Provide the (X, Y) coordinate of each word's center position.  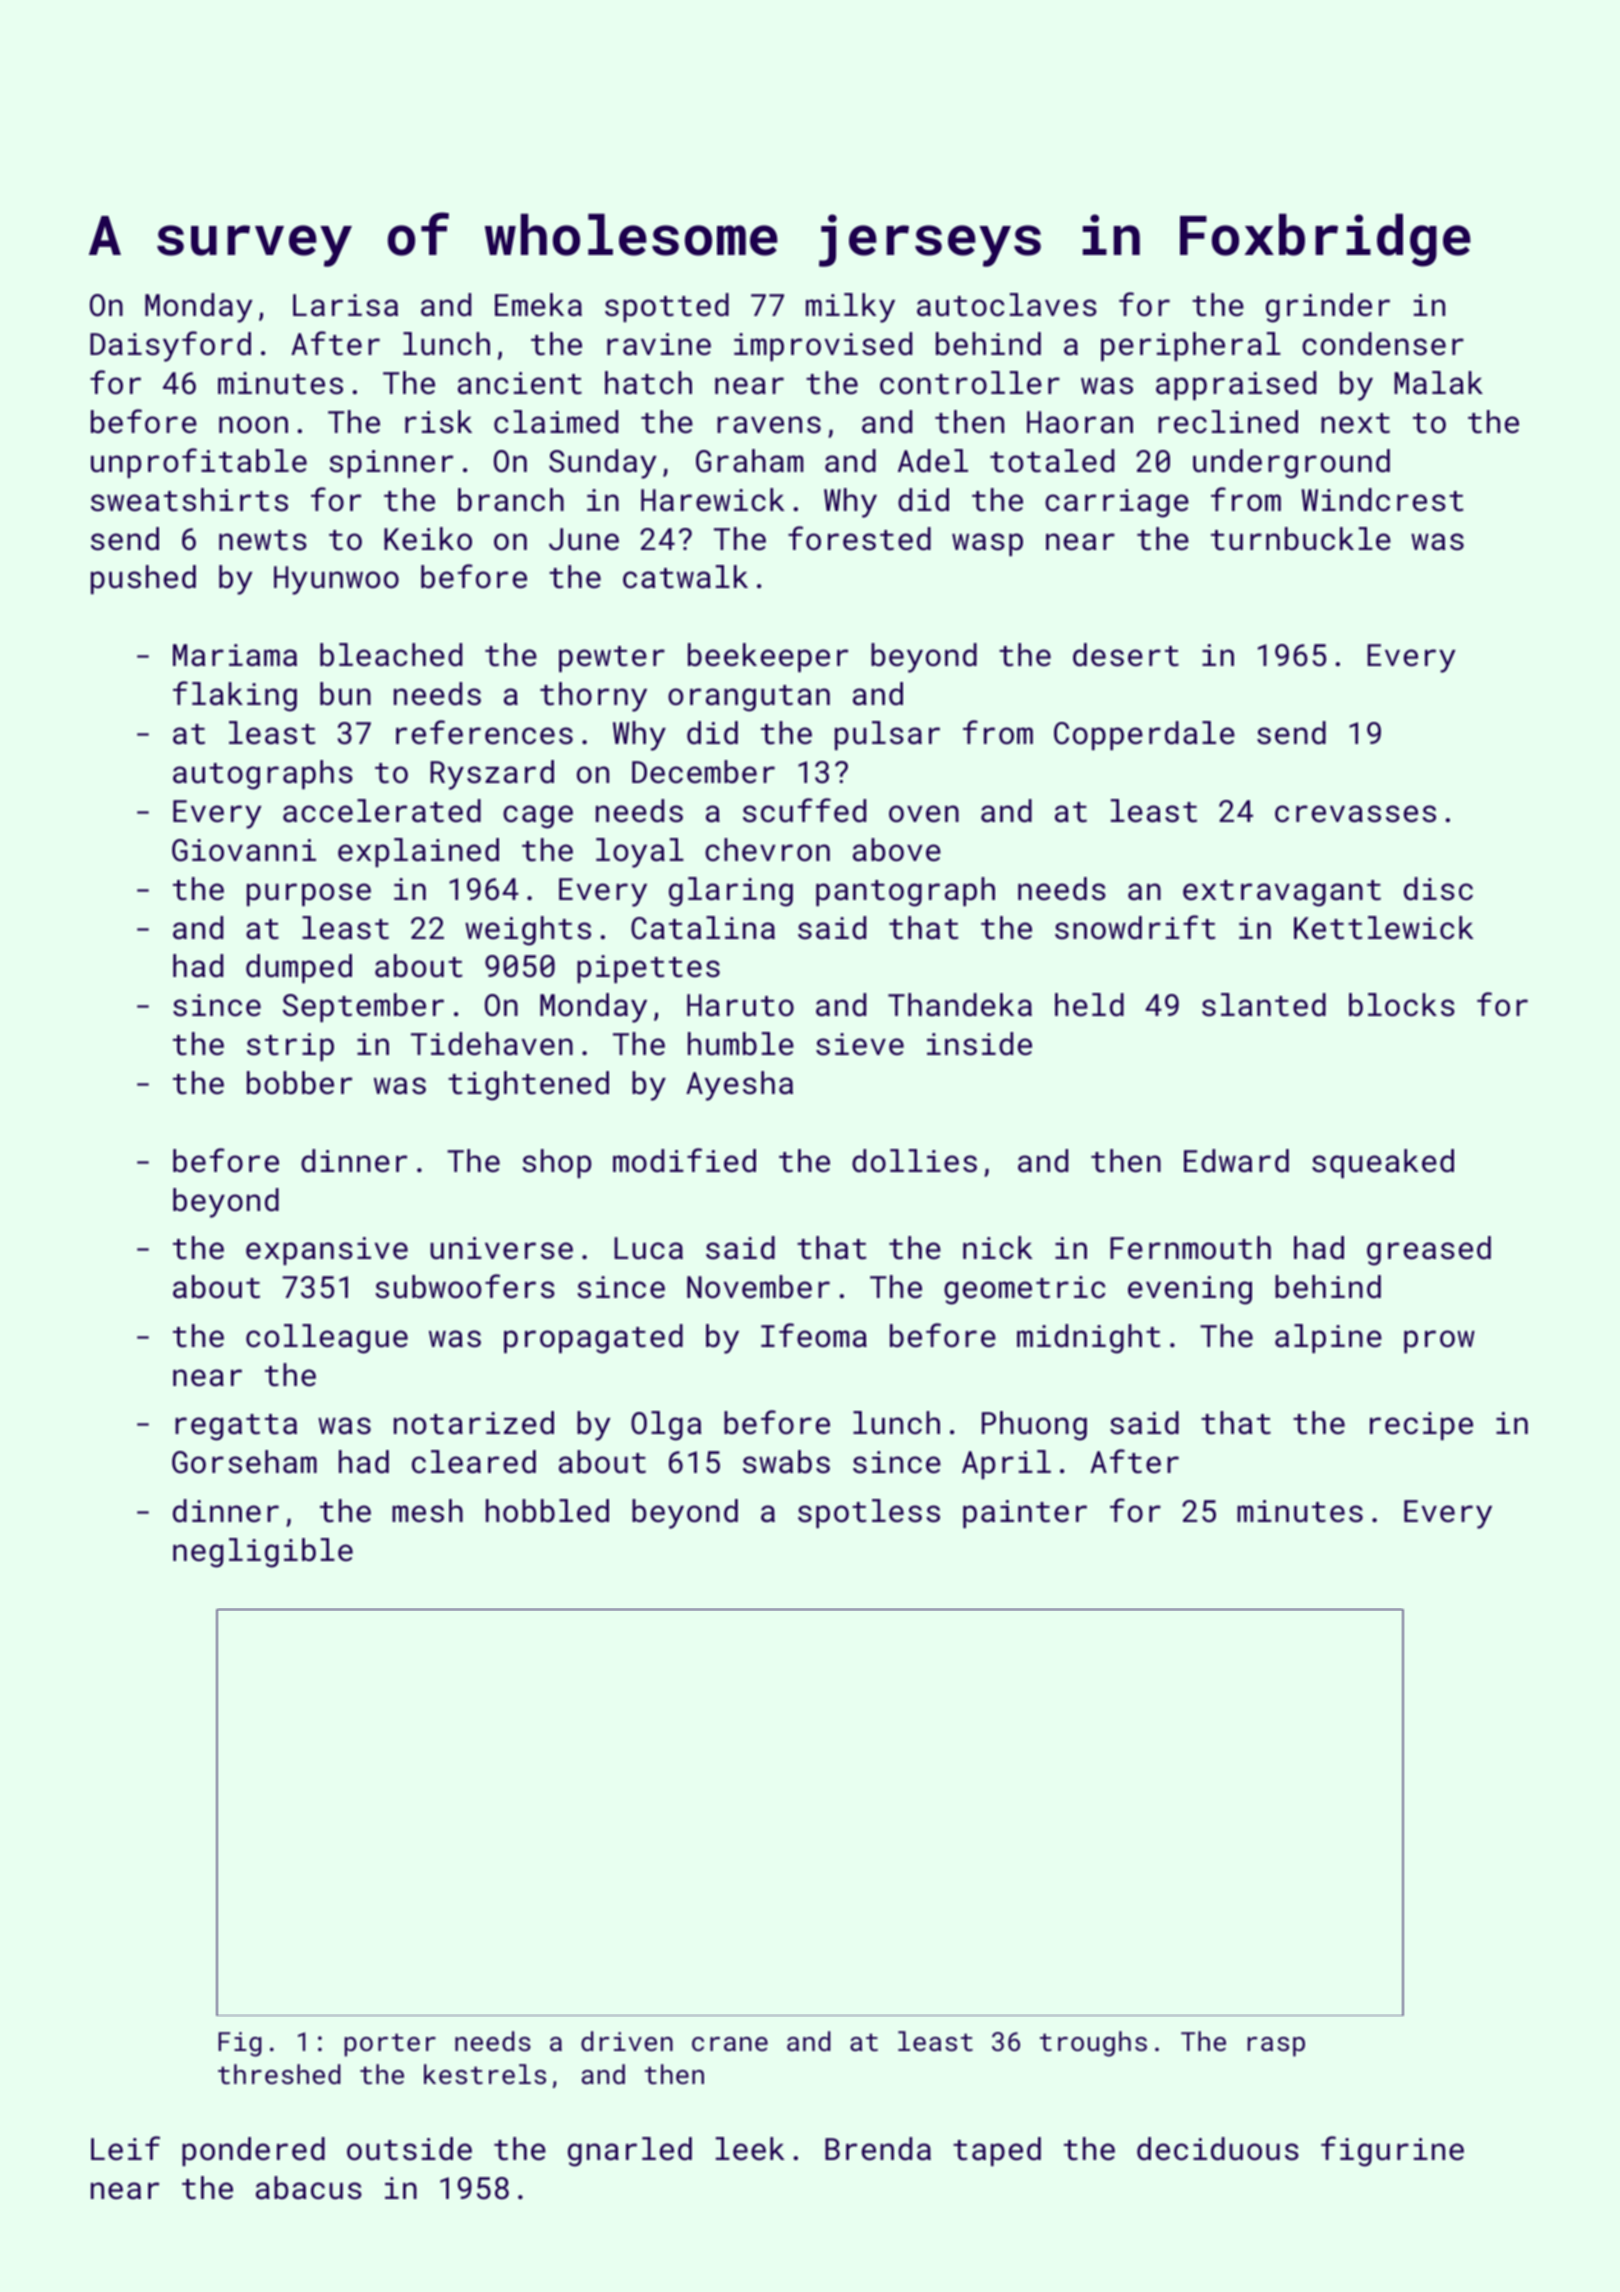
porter (390, 2045)
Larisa (345, 305)
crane (730, 2044)
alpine (1328, 1338)
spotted (667, 307)
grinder (1328, 308)
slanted (1264, 1005)
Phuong (1034, 1426)
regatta (236, 1427)
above (897, 850)
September (363, 1007)
